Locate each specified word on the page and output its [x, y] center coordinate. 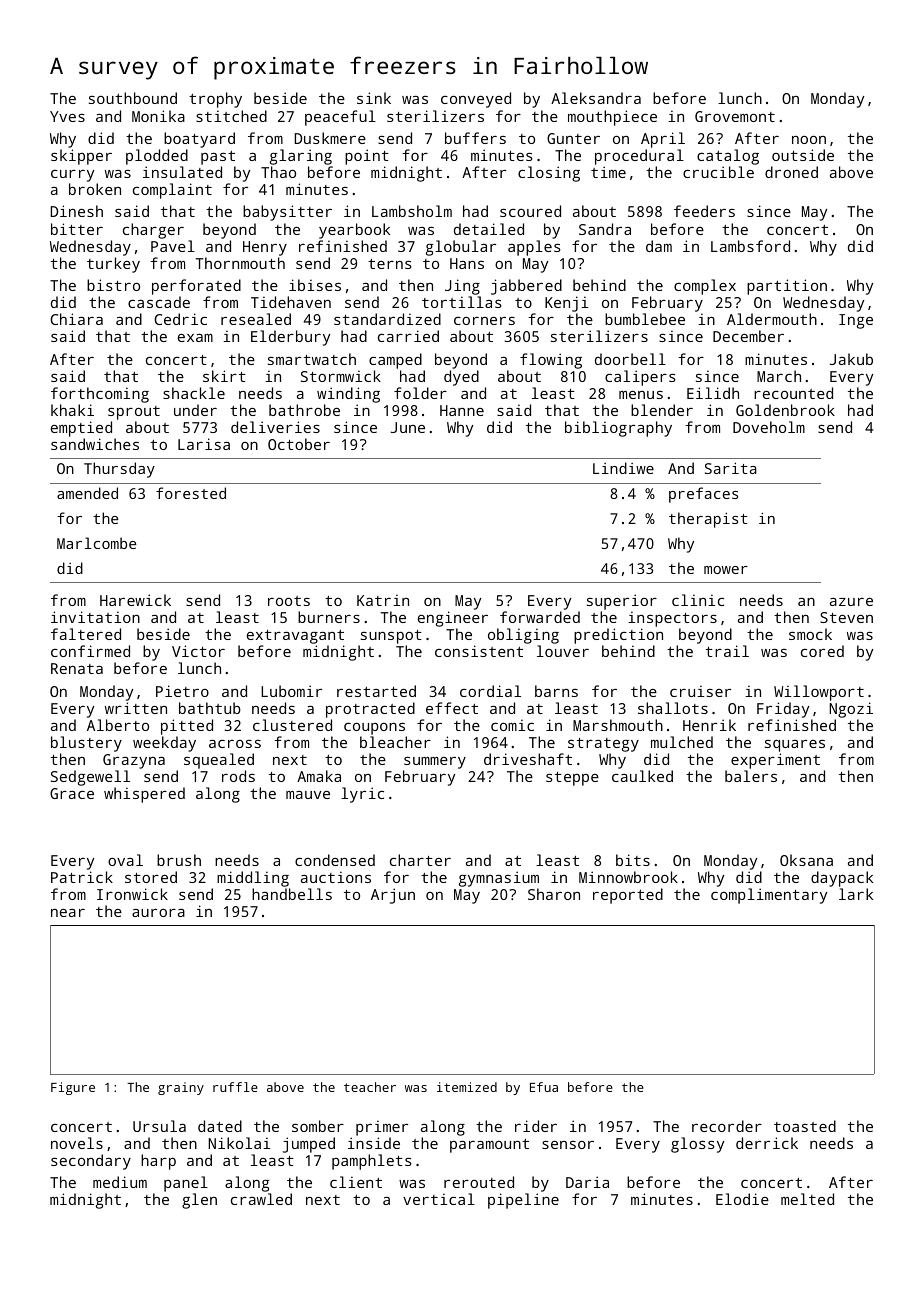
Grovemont [735, 116]
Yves [67, 116]
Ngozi [851, 710]
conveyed [476, 100]
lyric [362, 795]
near [68, 913]
